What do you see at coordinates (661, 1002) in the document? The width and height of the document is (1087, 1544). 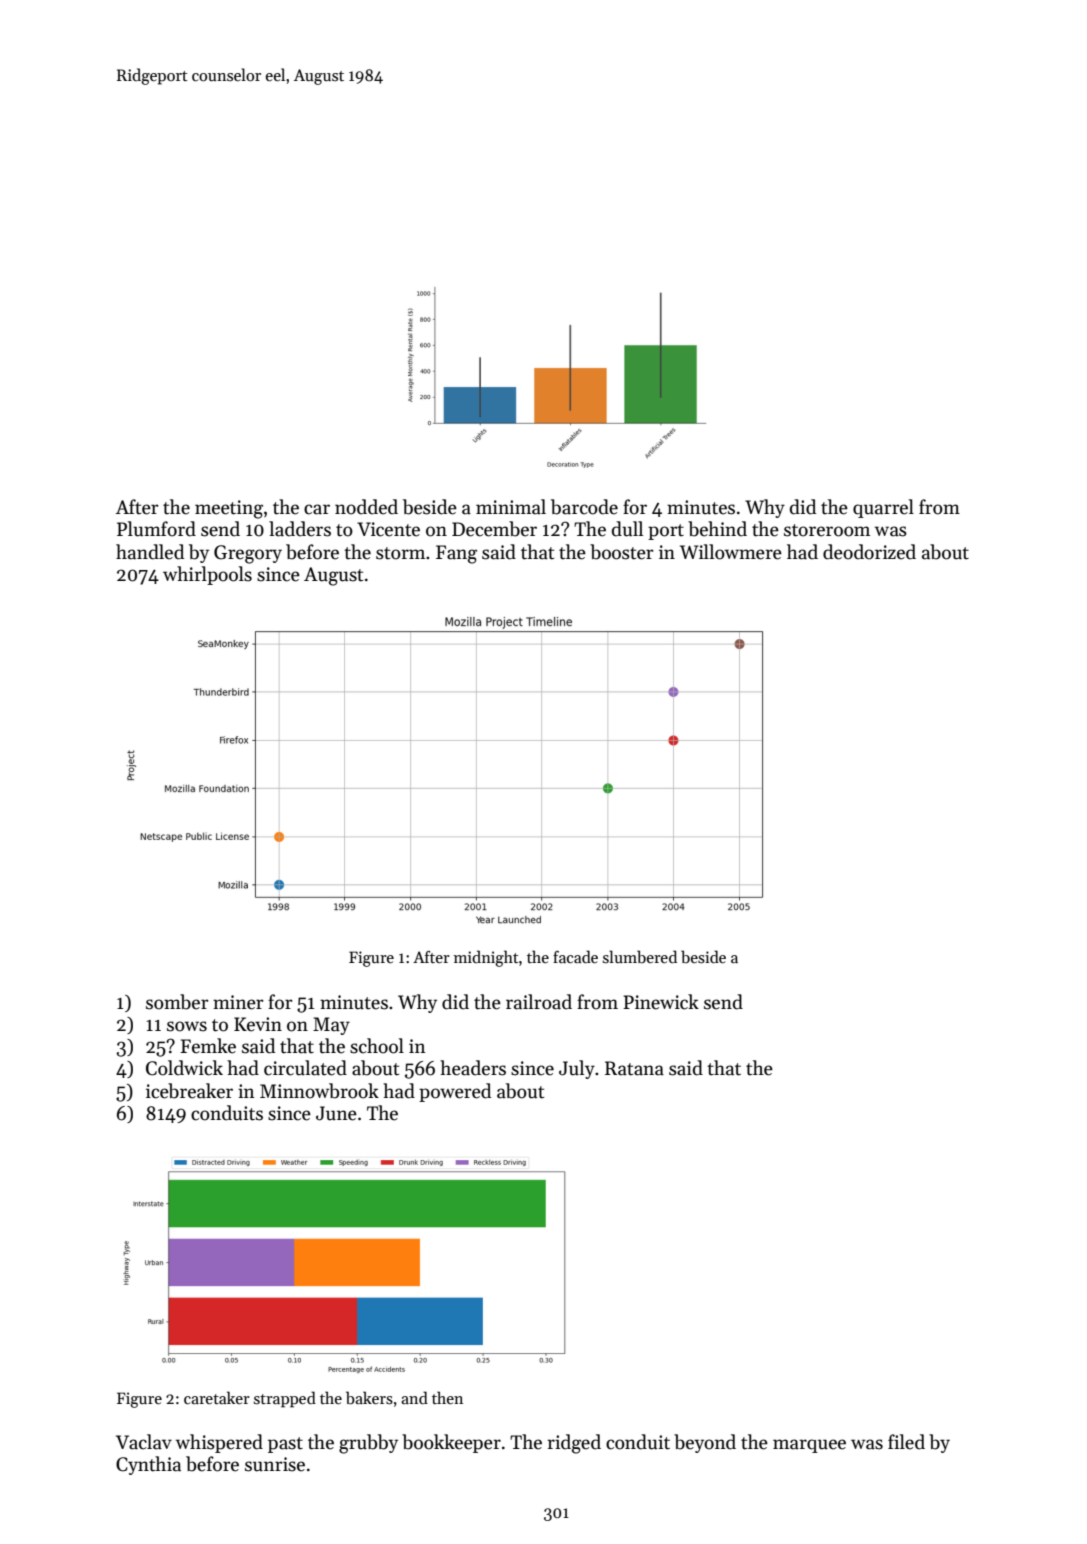 I see `Pinewick` at bounding box center [661, 1002].
